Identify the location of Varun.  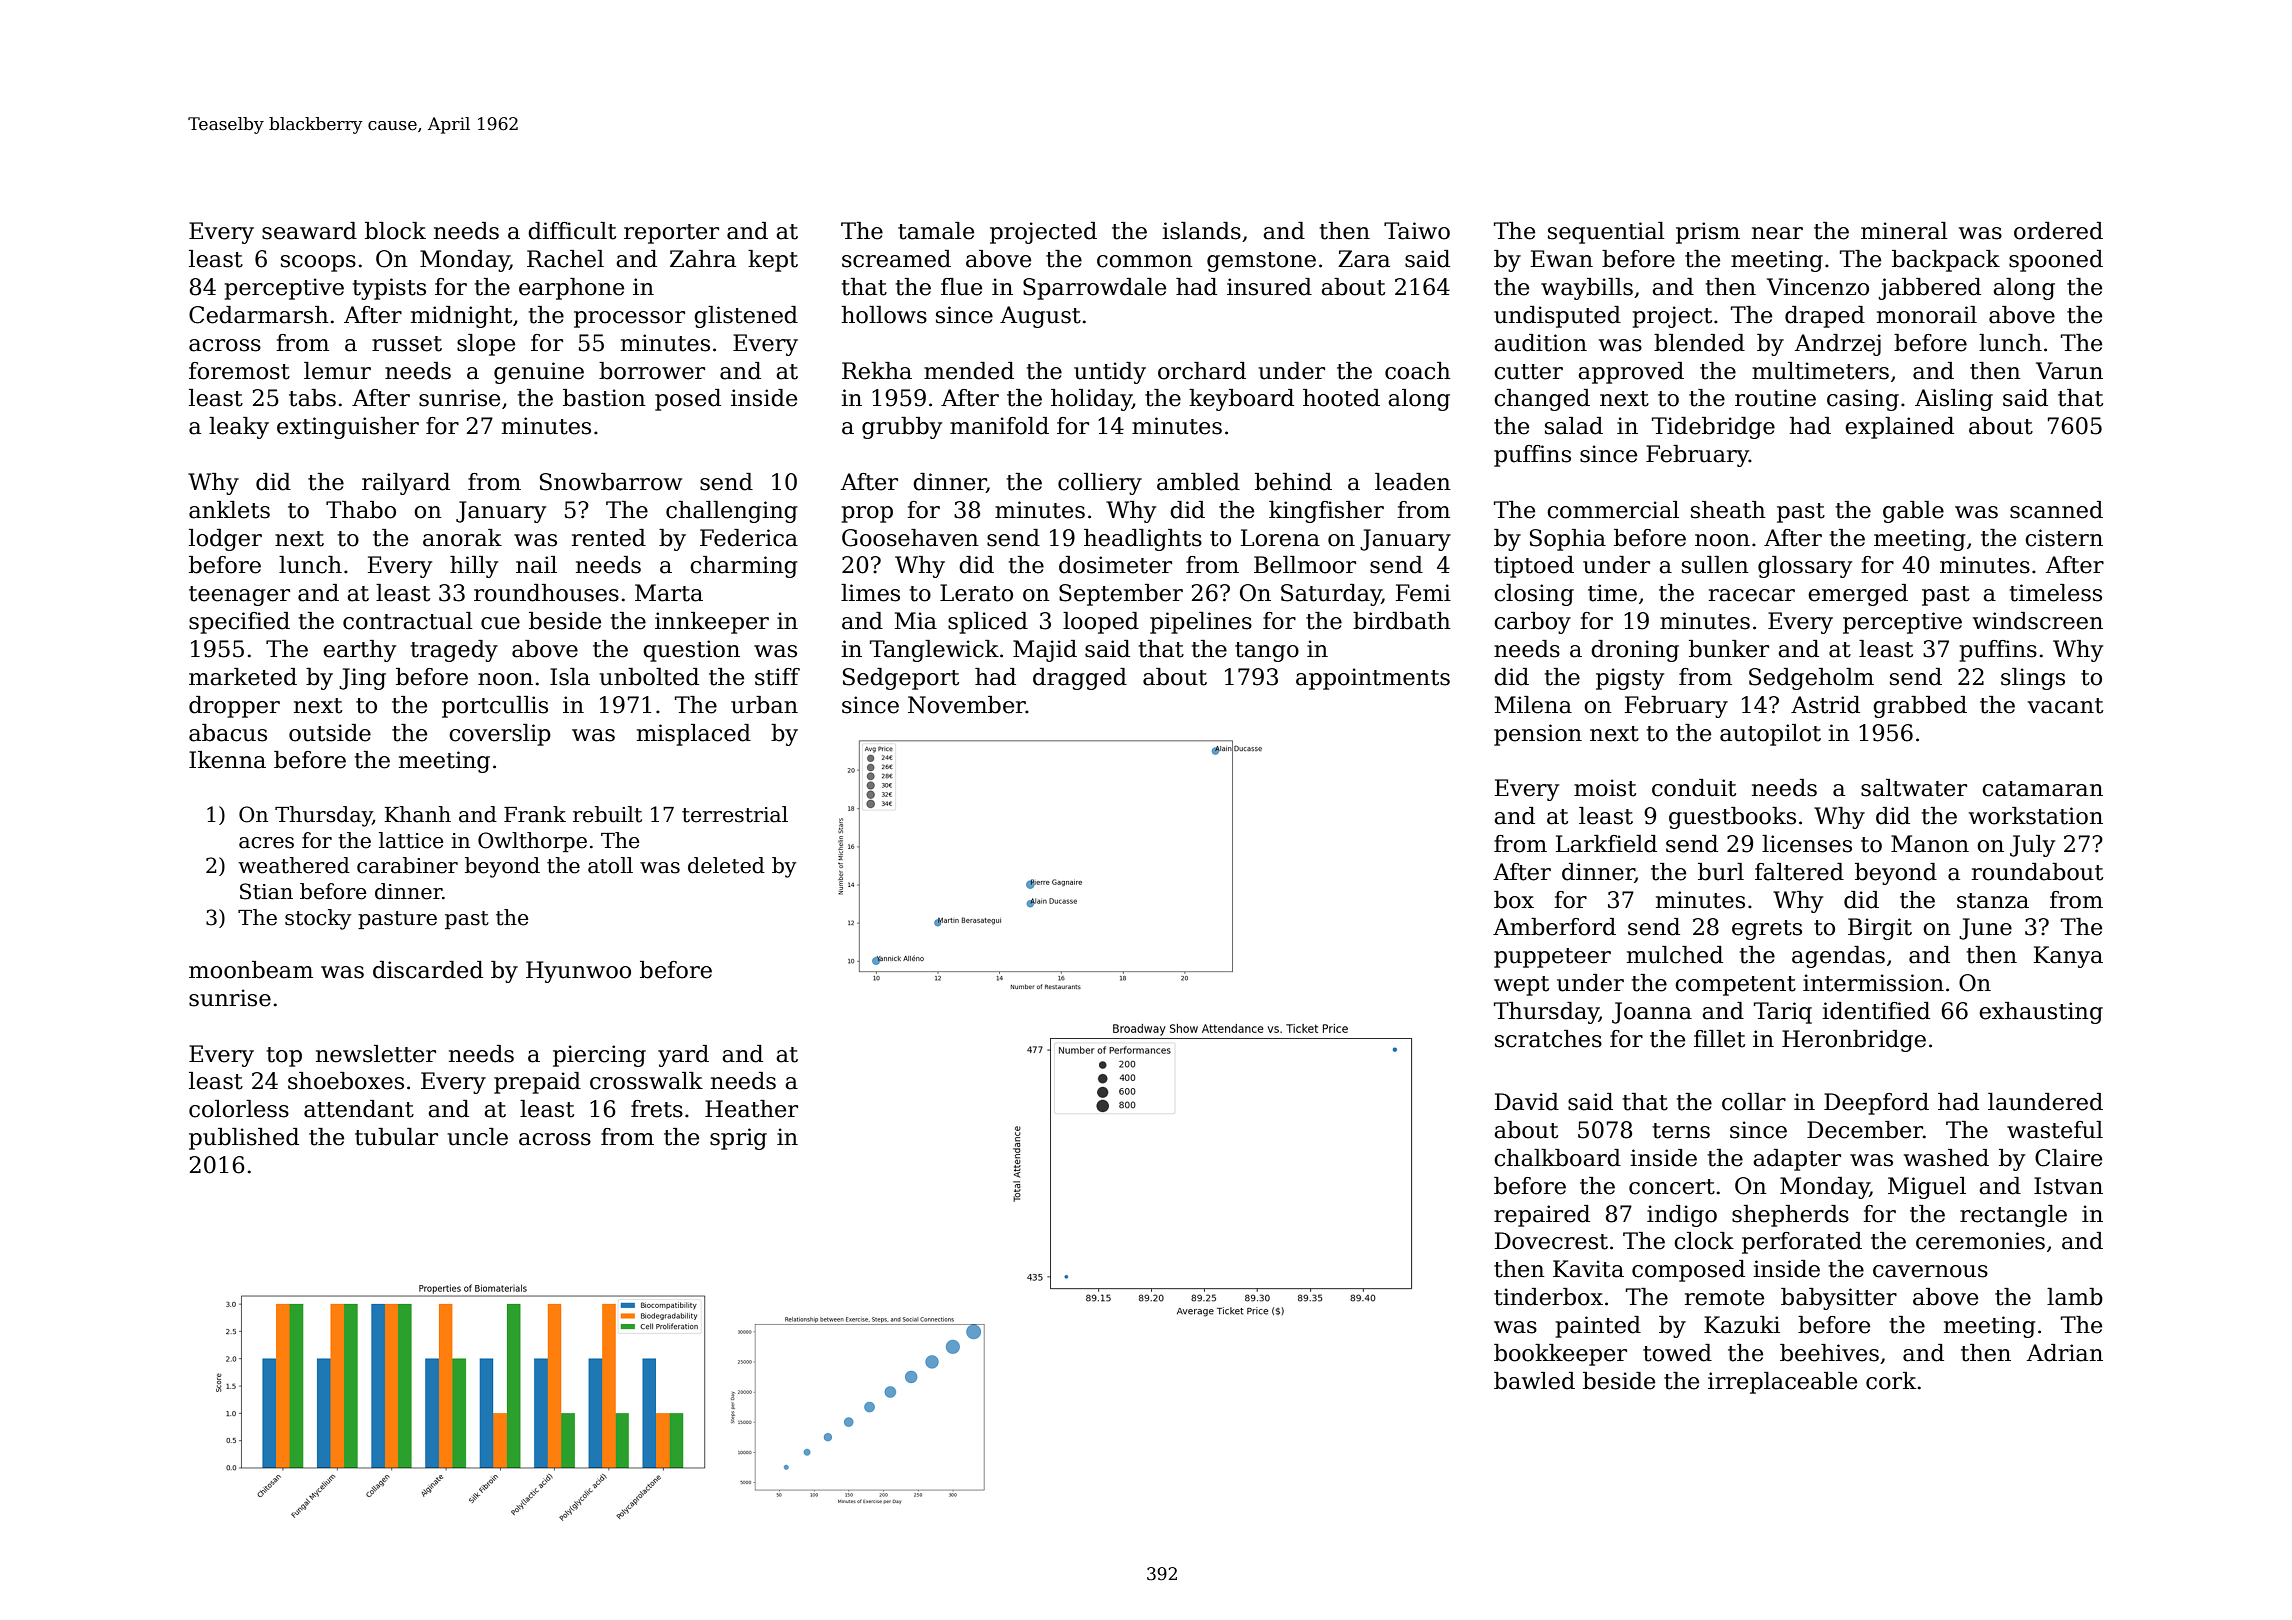
(2069, 371).
